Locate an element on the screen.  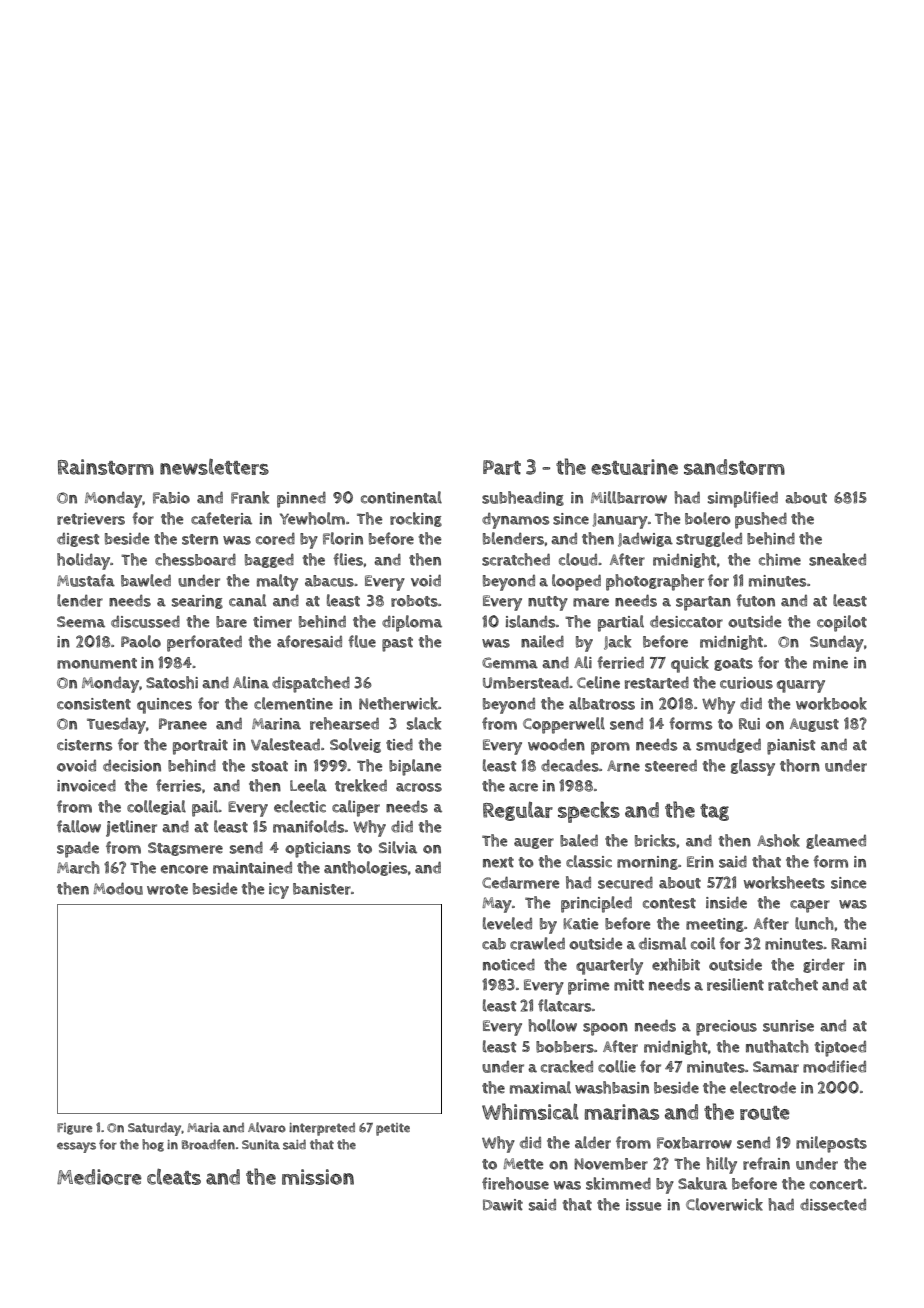
Dawit is located at coordinates (503, 1205).
